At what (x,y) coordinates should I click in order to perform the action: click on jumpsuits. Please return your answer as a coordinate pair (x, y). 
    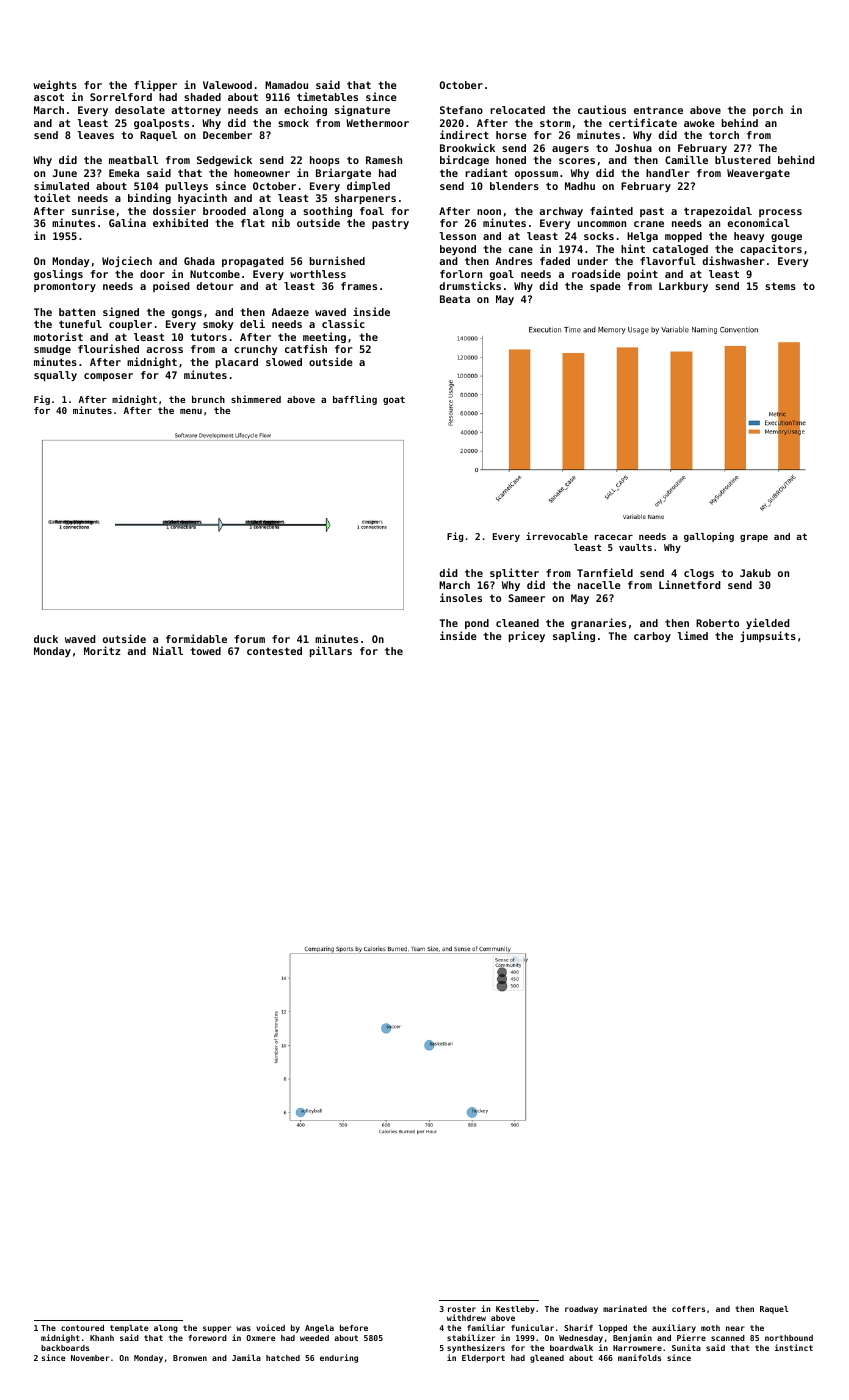
    Looking at the image, I should click on (768, 636).
